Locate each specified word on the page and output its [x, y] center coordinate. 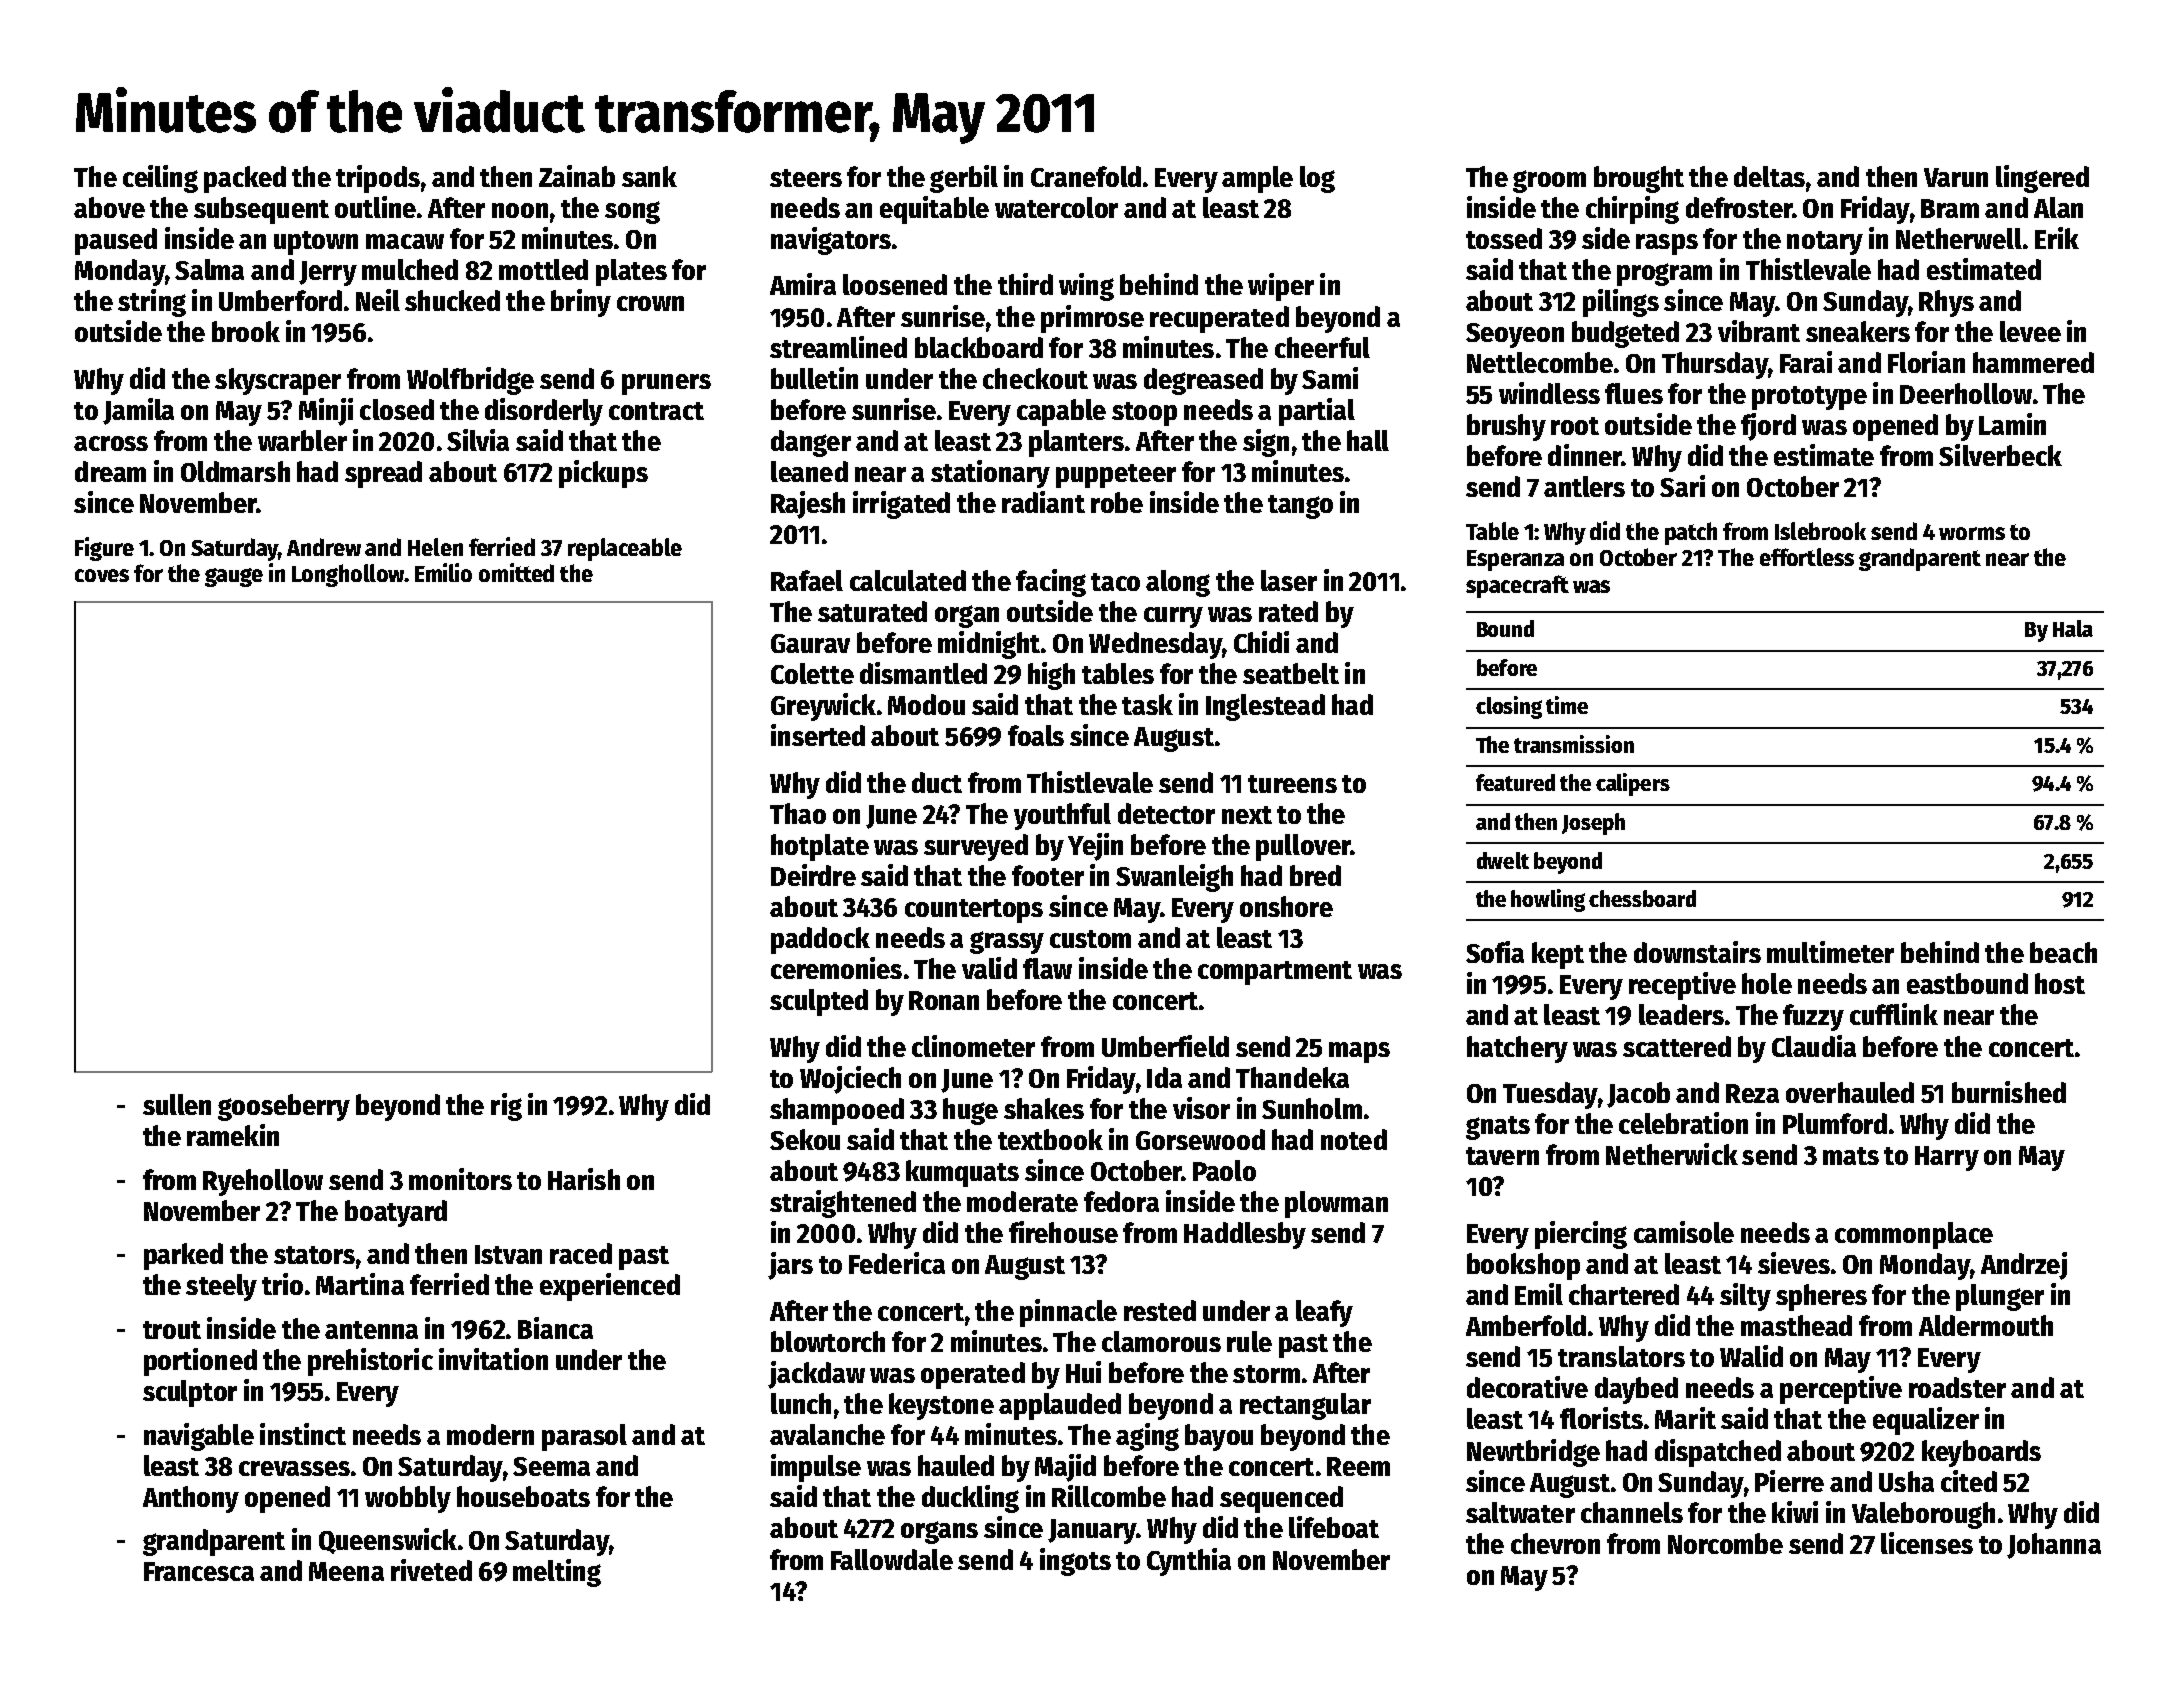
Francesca [199, 1571]
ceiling [160, 179]
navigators [831, 241]
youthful [1062, 816]
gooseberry [284, 1107]
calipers [1633, 784]
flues [1634, 393]
